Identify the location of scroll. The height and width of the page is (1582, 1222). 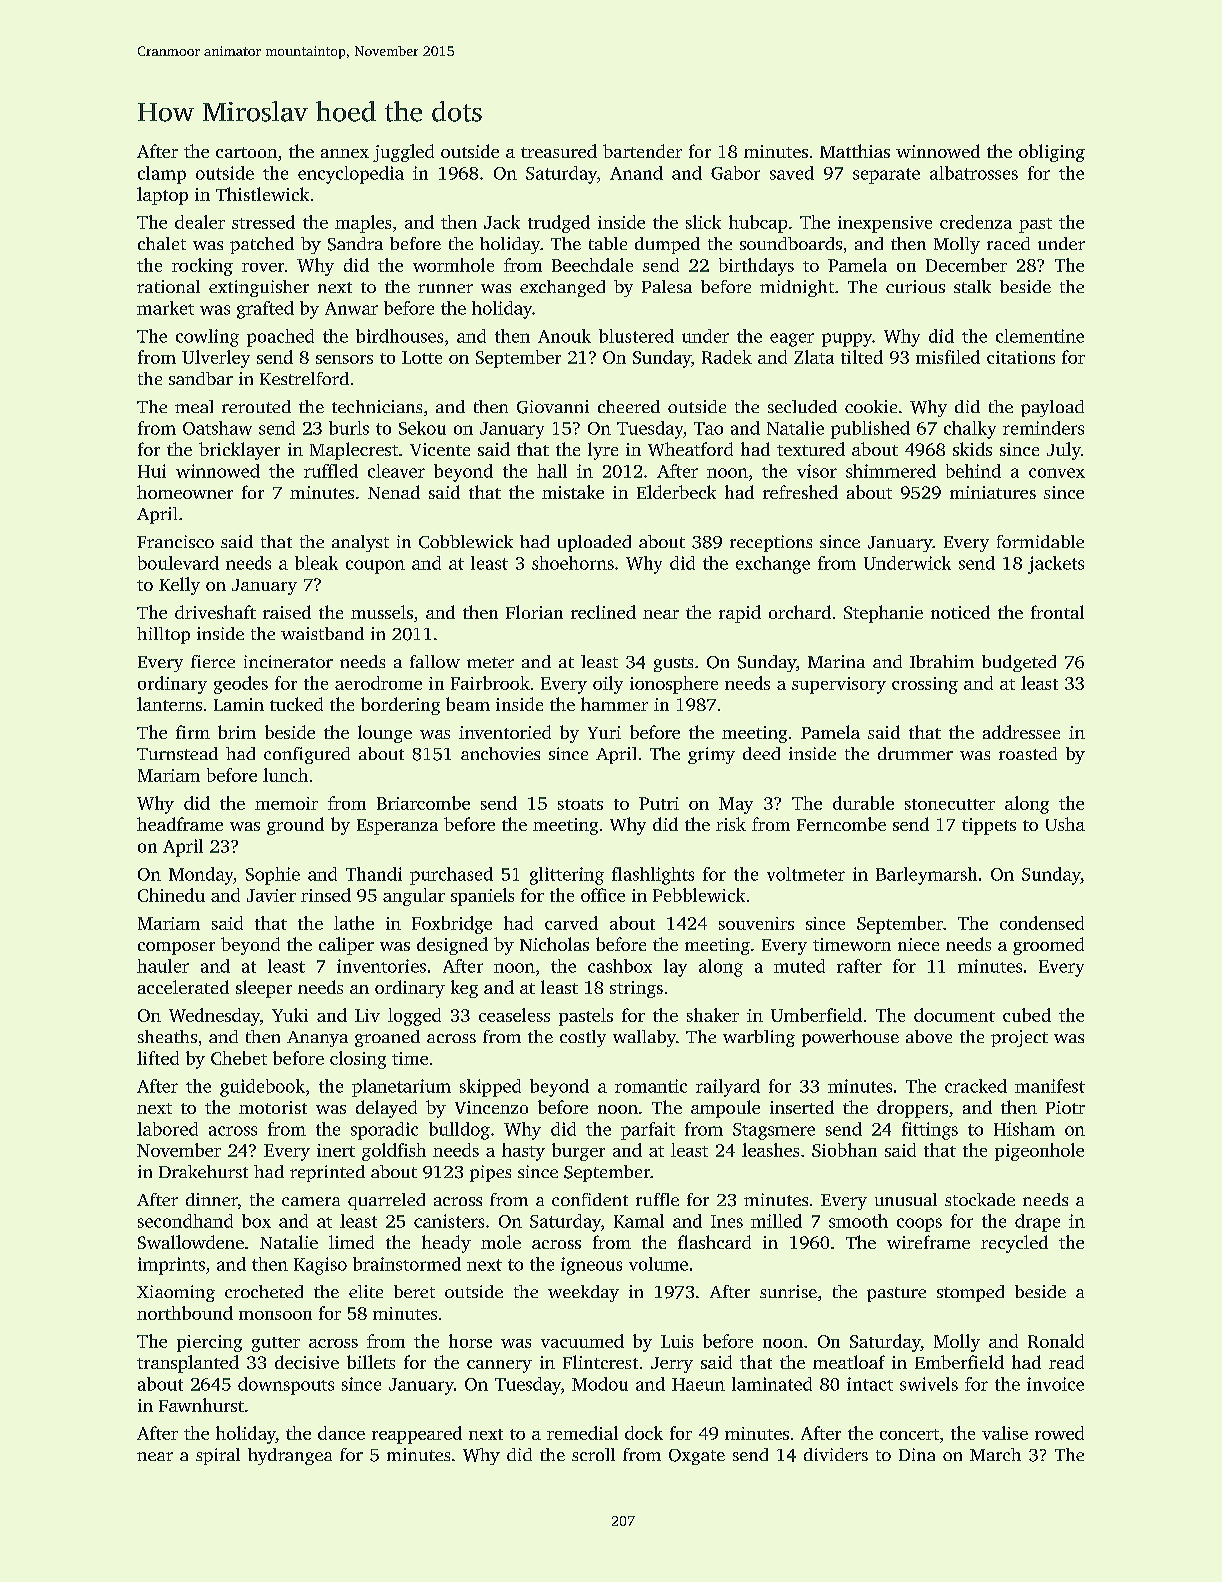
(593, 1454).
